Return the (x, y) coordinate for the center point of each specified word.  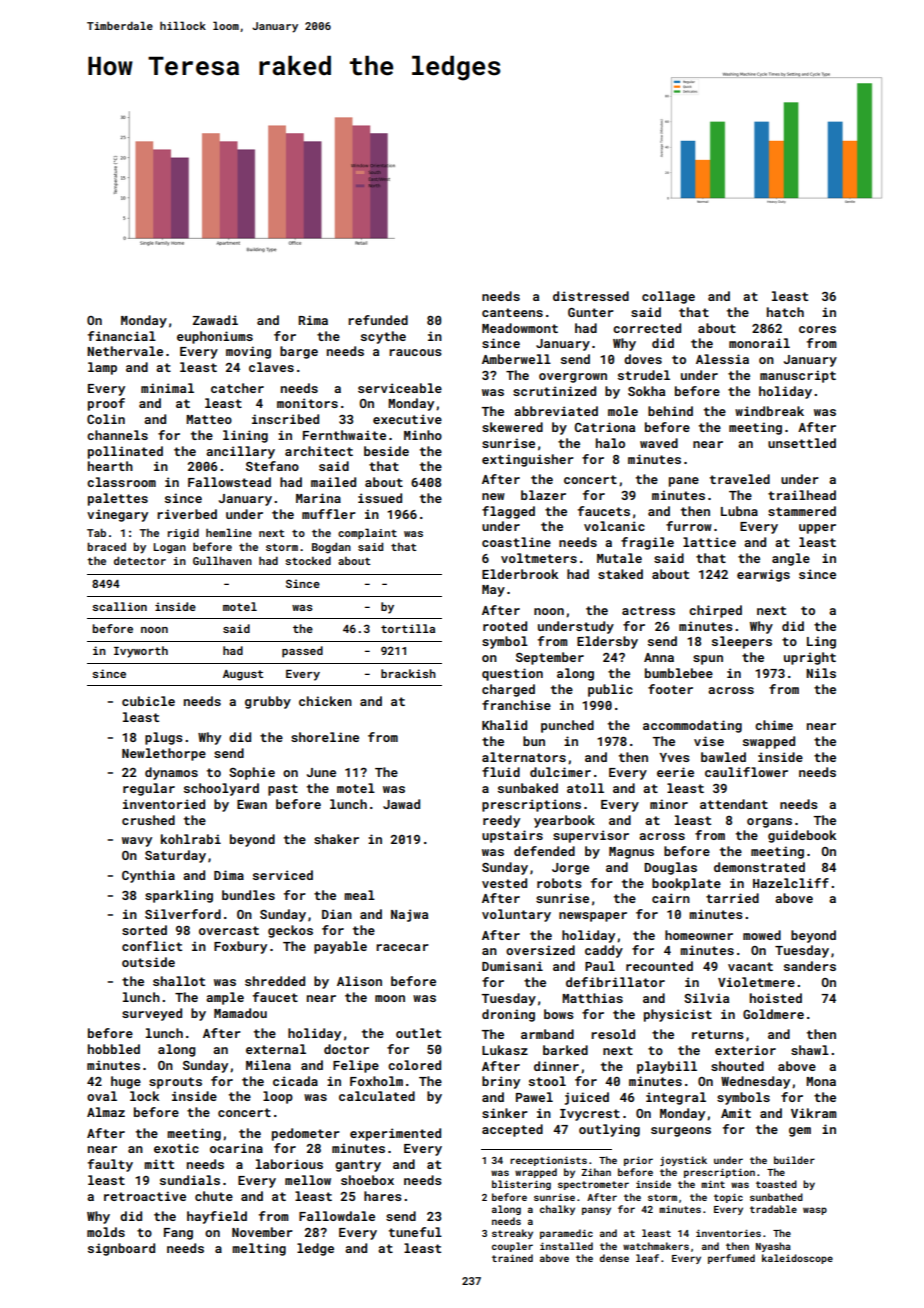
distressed (591, 296)
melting (259, 1249)
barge (299, 352)
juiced (587, 1098)
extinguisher (528, 460)
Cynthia (148, 876)
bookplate (686, 884)
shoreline (325, 737)
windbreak (769, 411)
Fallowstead (229, 482)
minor (669, 804)
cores (817, 329)
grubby (268, 702)
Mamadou (240, 1013)
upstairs (512, 836)
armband (547, 1034)
